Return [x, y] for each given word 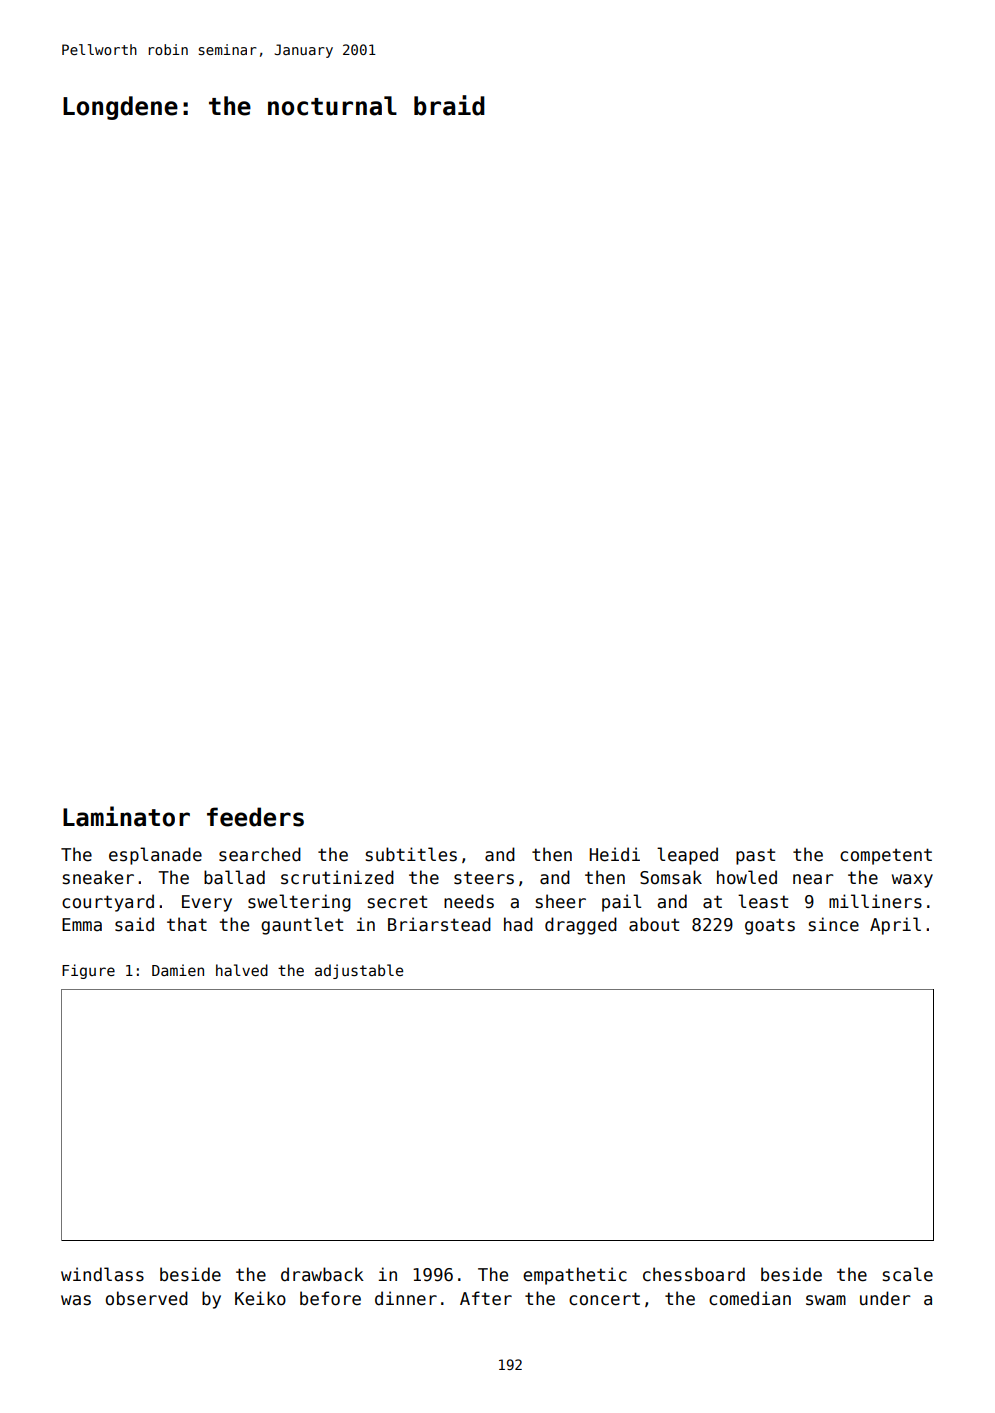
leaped [687, 856]
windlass [102, 1274]
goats [770, 926]
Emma [82, 925]
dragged [581, 926]
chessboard [694, 1274]
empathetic [575, 1276]
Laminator [126, 816]
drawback [322, 1274]
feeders [255, 817]
